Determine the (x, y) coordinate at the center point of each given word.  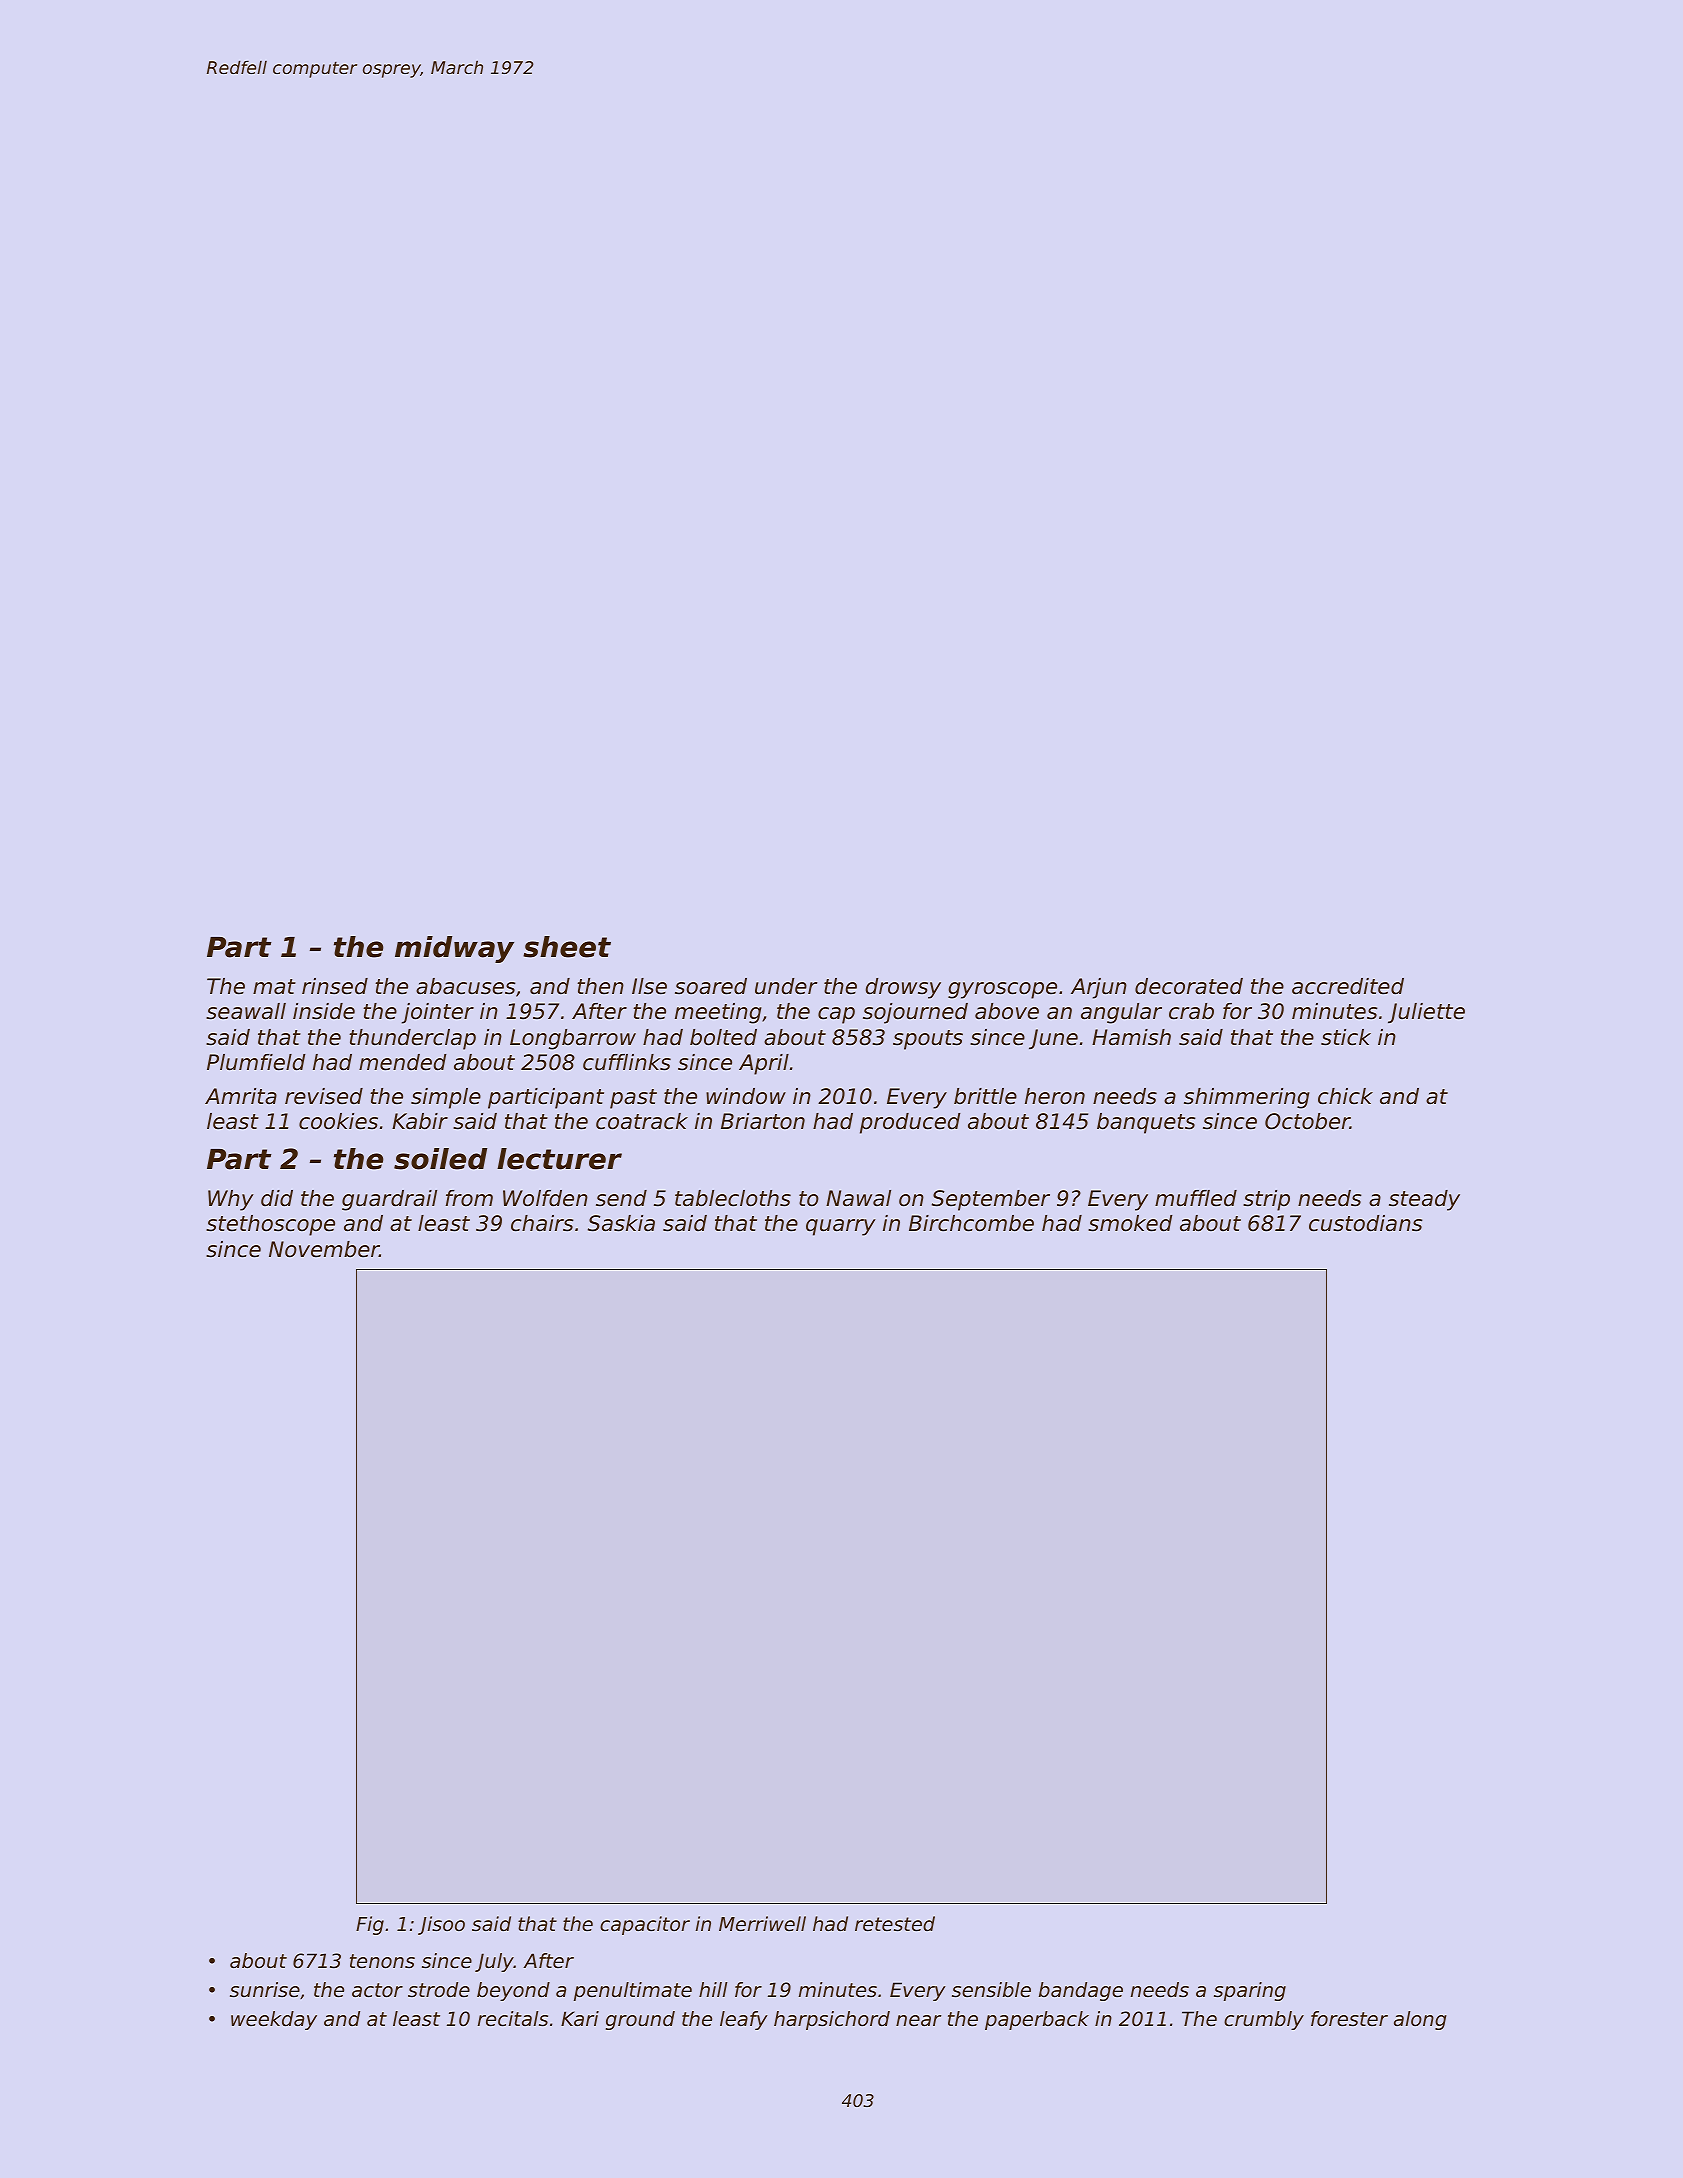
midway (454, 949)
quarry (841, 1227)
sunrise (265, 1990)
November (324, 1249)
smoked (1130, 1223)
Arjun (1099, 988)
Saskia (621, 1223)
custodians (1365, 1223)
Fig (370, 1925)
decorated (1189, 986)
